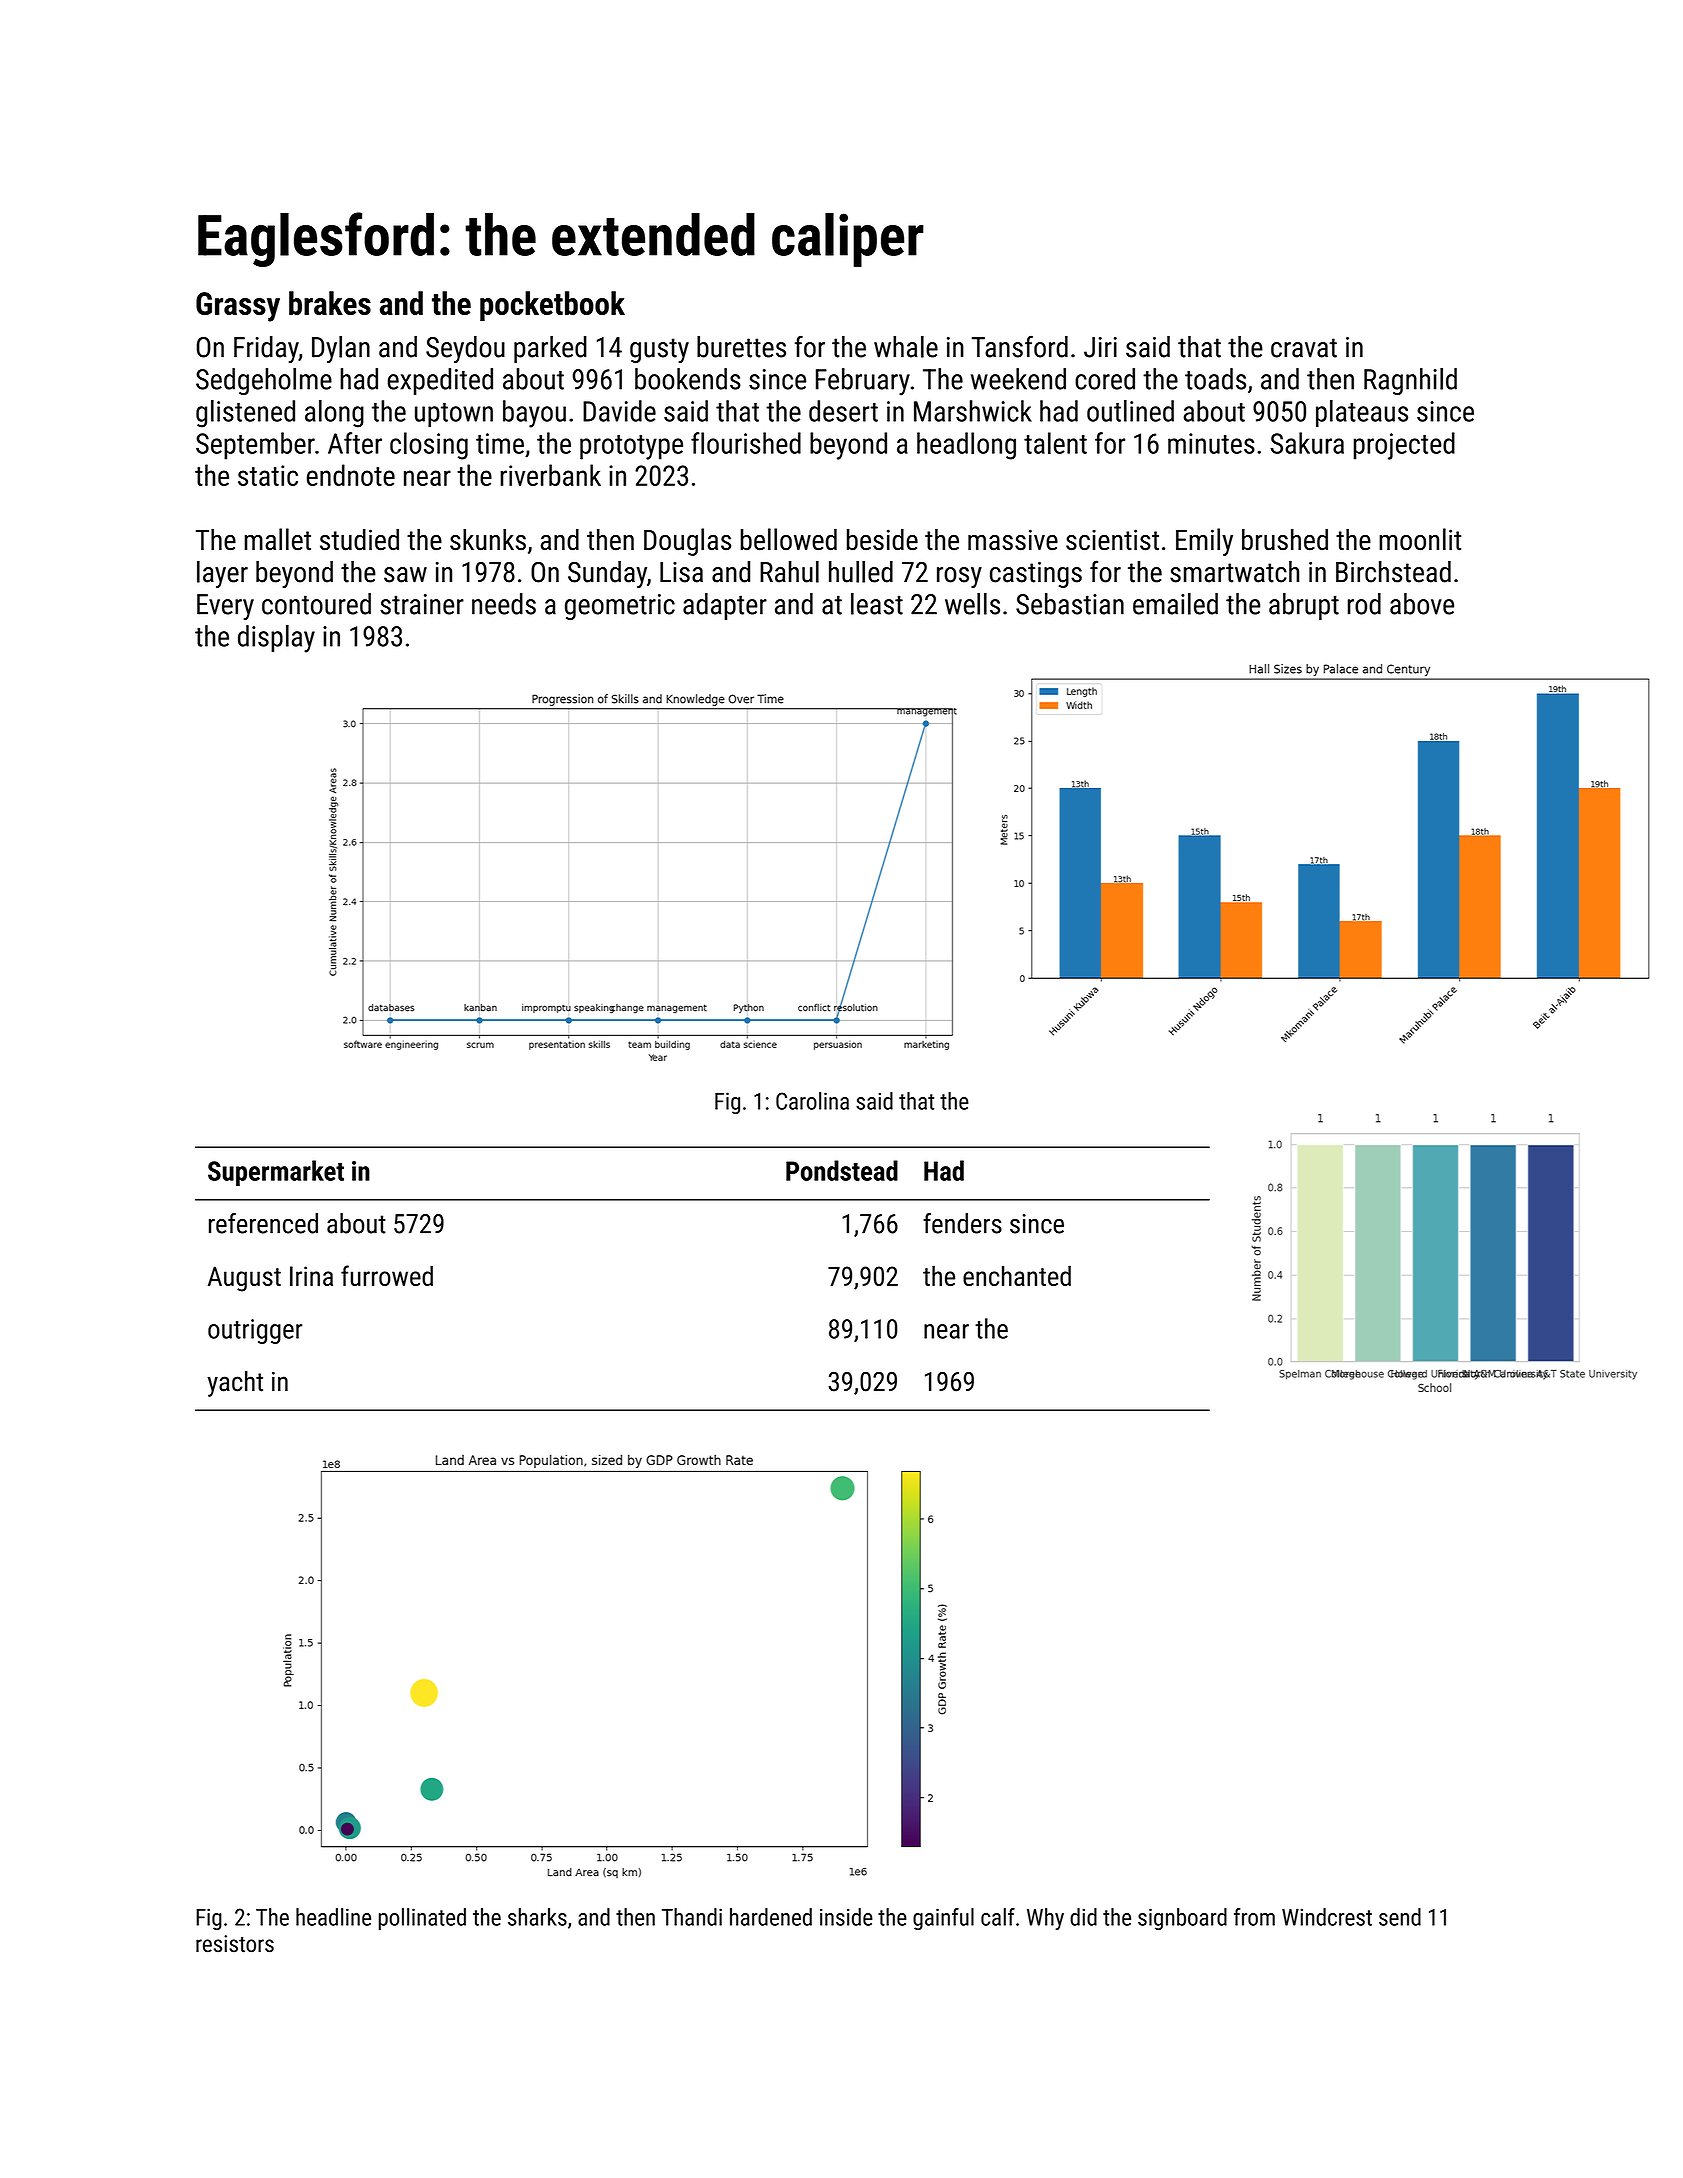  Describe the element at coordinates (1175, 604) in the screenshot. I see `emailed` at that location.
